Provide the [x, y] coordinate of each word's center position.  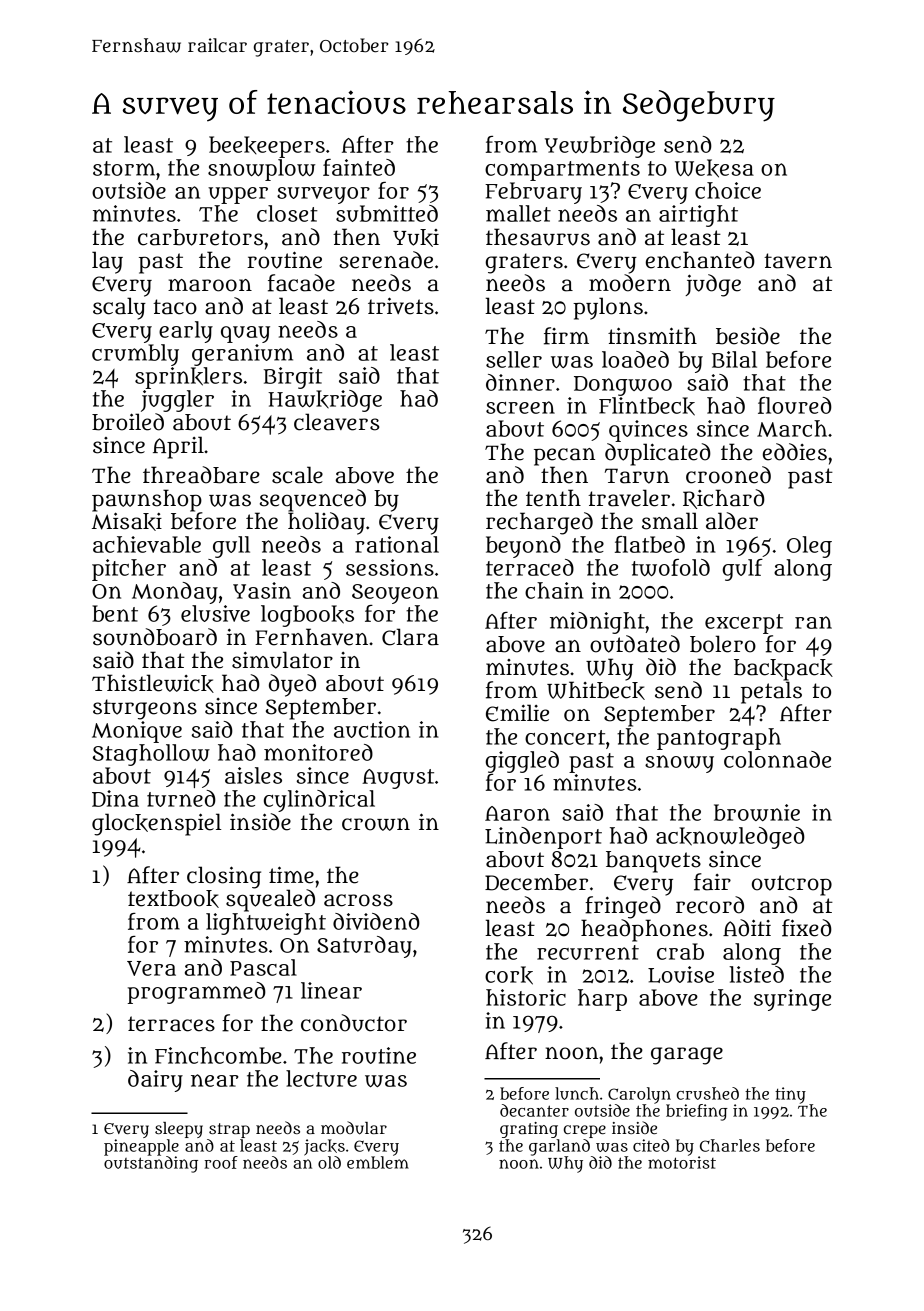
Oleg [809, 547]
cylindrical [319, 801]
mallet [518, 213]
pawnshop [147, 500]
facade [301, 283]
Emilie [517, 713]
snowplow [261, 170]
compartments [562, 171]
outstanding [151, 1164]
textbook [173, 899]
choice [728, 190]
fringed [623, 907]
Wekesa [714, 168]
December [536, 882]
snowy [679, 764]
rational [397, 544]
